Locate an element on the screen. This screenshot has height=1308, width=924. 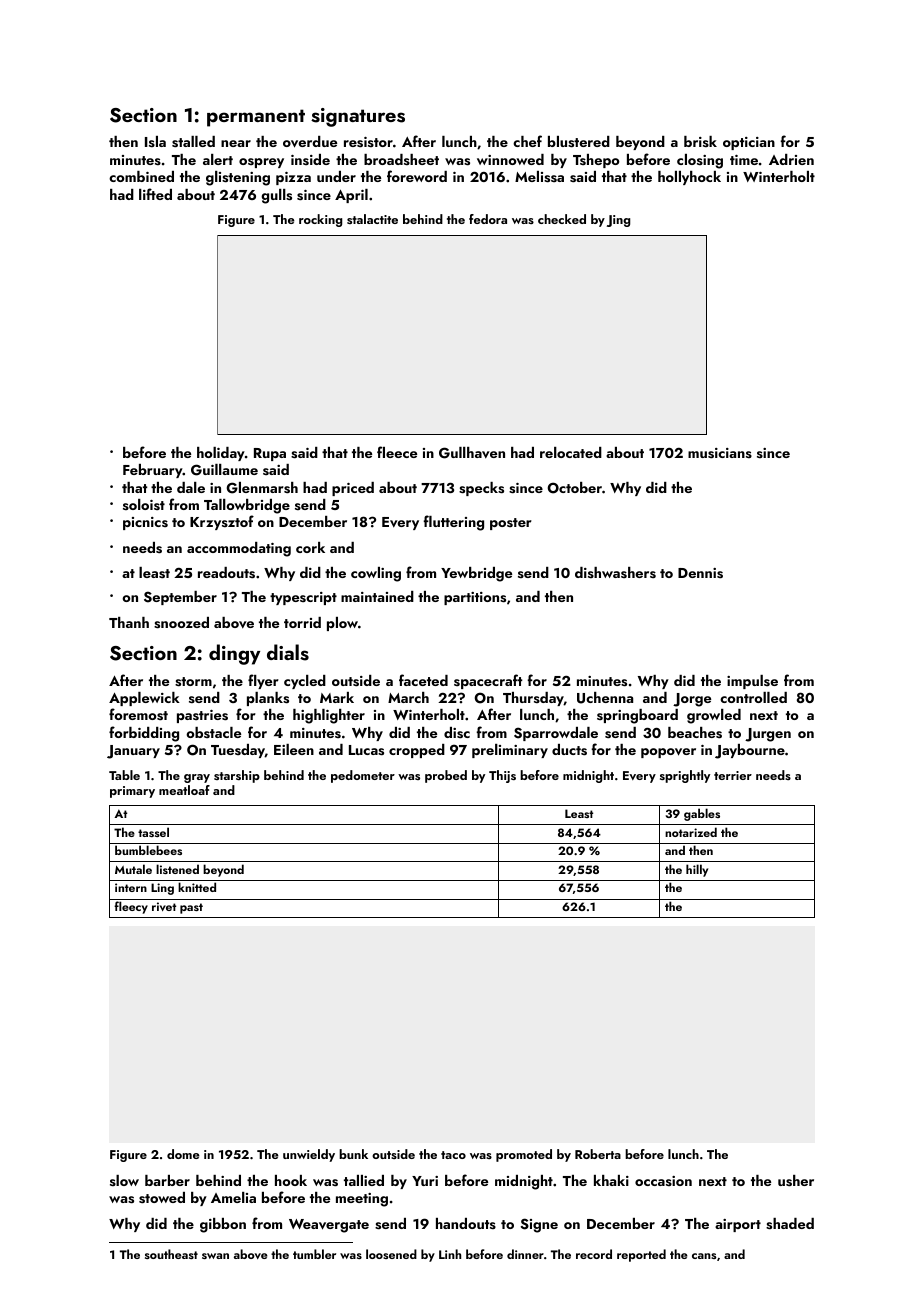
gulls is located at coordinates (276, 196).
